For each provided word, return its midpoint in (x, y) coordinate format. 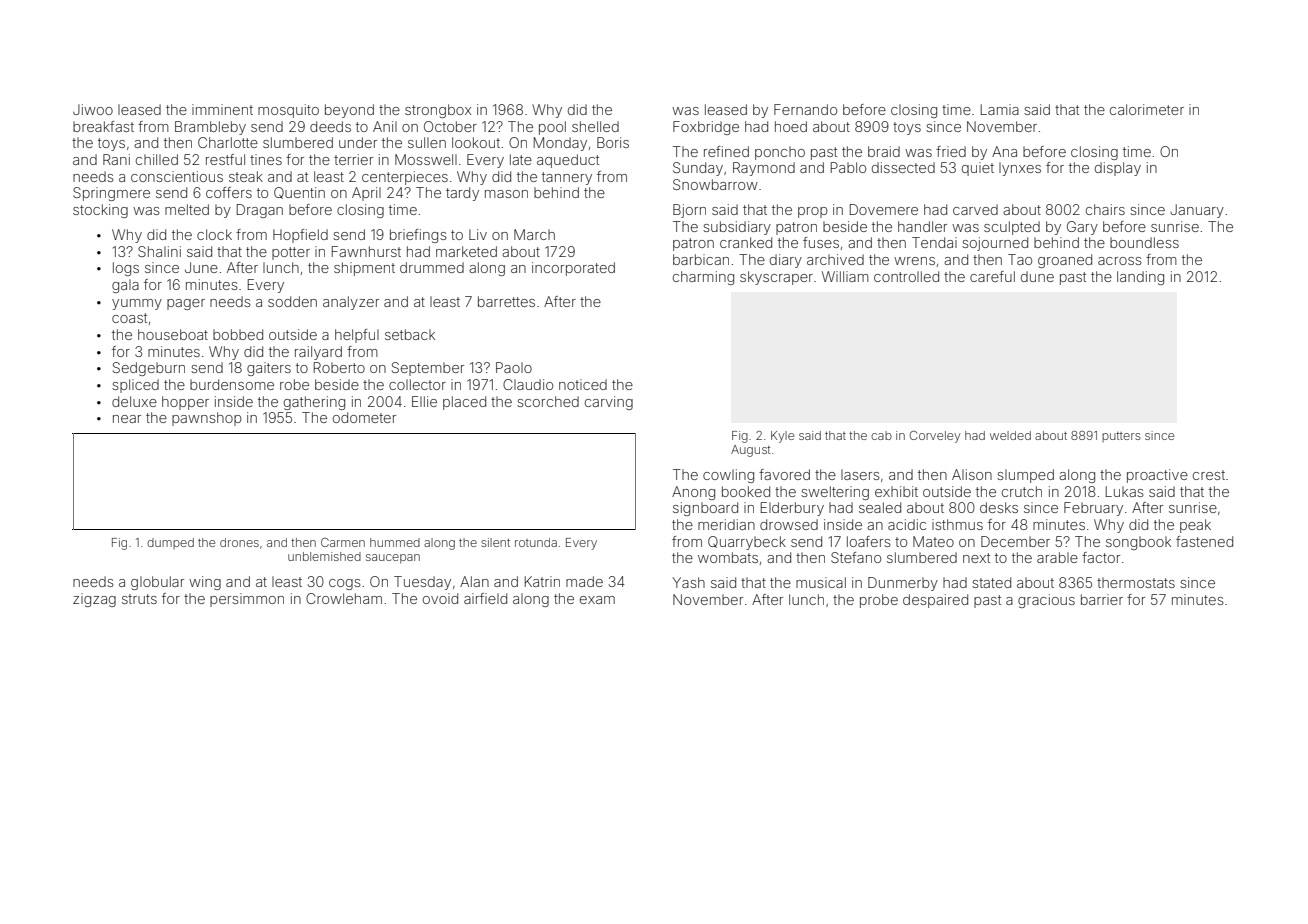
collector (417, 384)
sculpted (1012, 228)
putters (1121, 437)
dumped (170, 543)
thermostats (1136, 582)
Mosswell (426, 159)
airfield (485, 598)
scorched (548, 401)
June (201, 267)
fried (951, 151)
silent (495, 542)
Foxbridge (706, 128)
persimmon (247, 600)
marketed (466, 251)
